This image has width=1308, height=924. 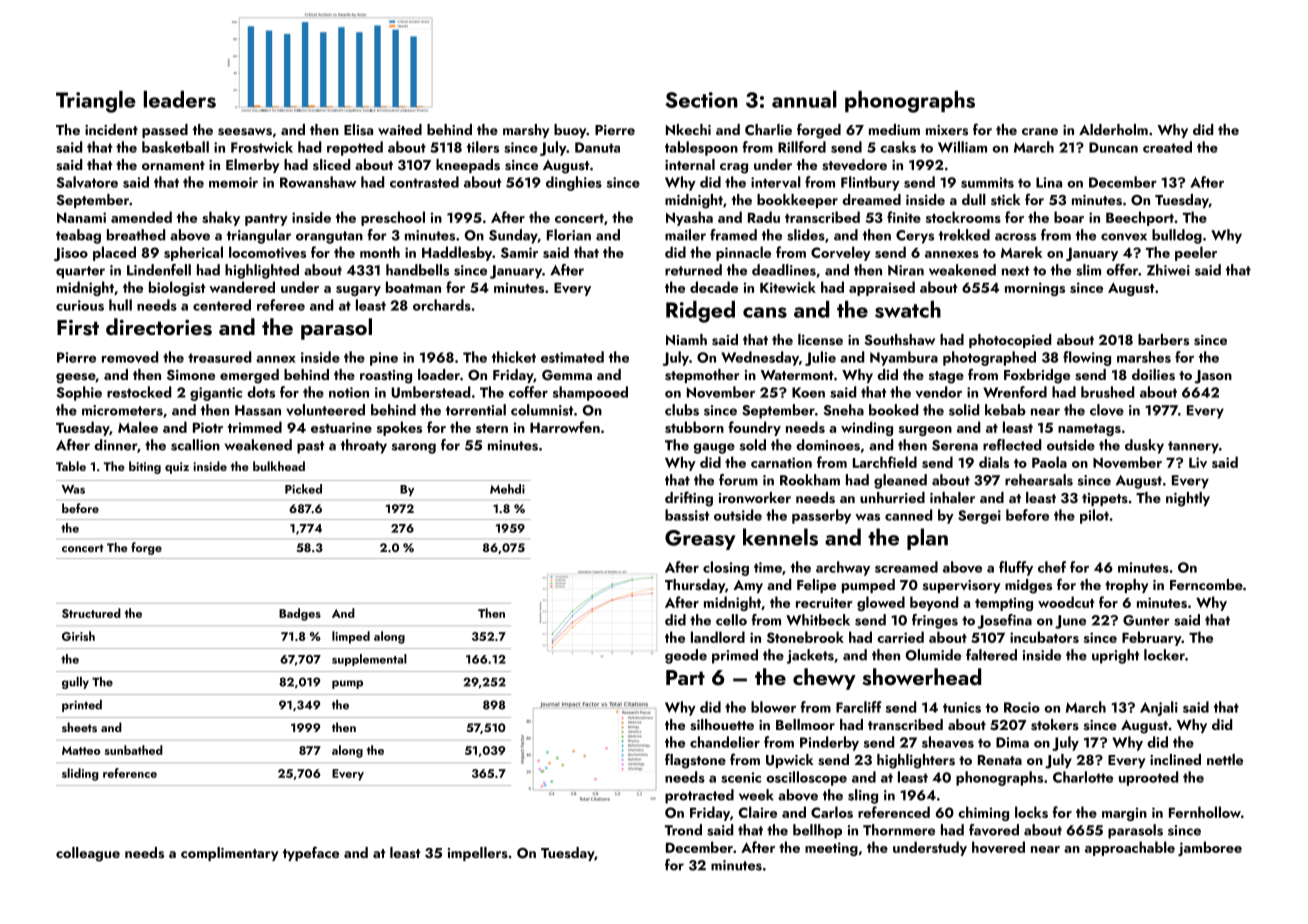 I want to click on biting, so click(x=145, y=467).
